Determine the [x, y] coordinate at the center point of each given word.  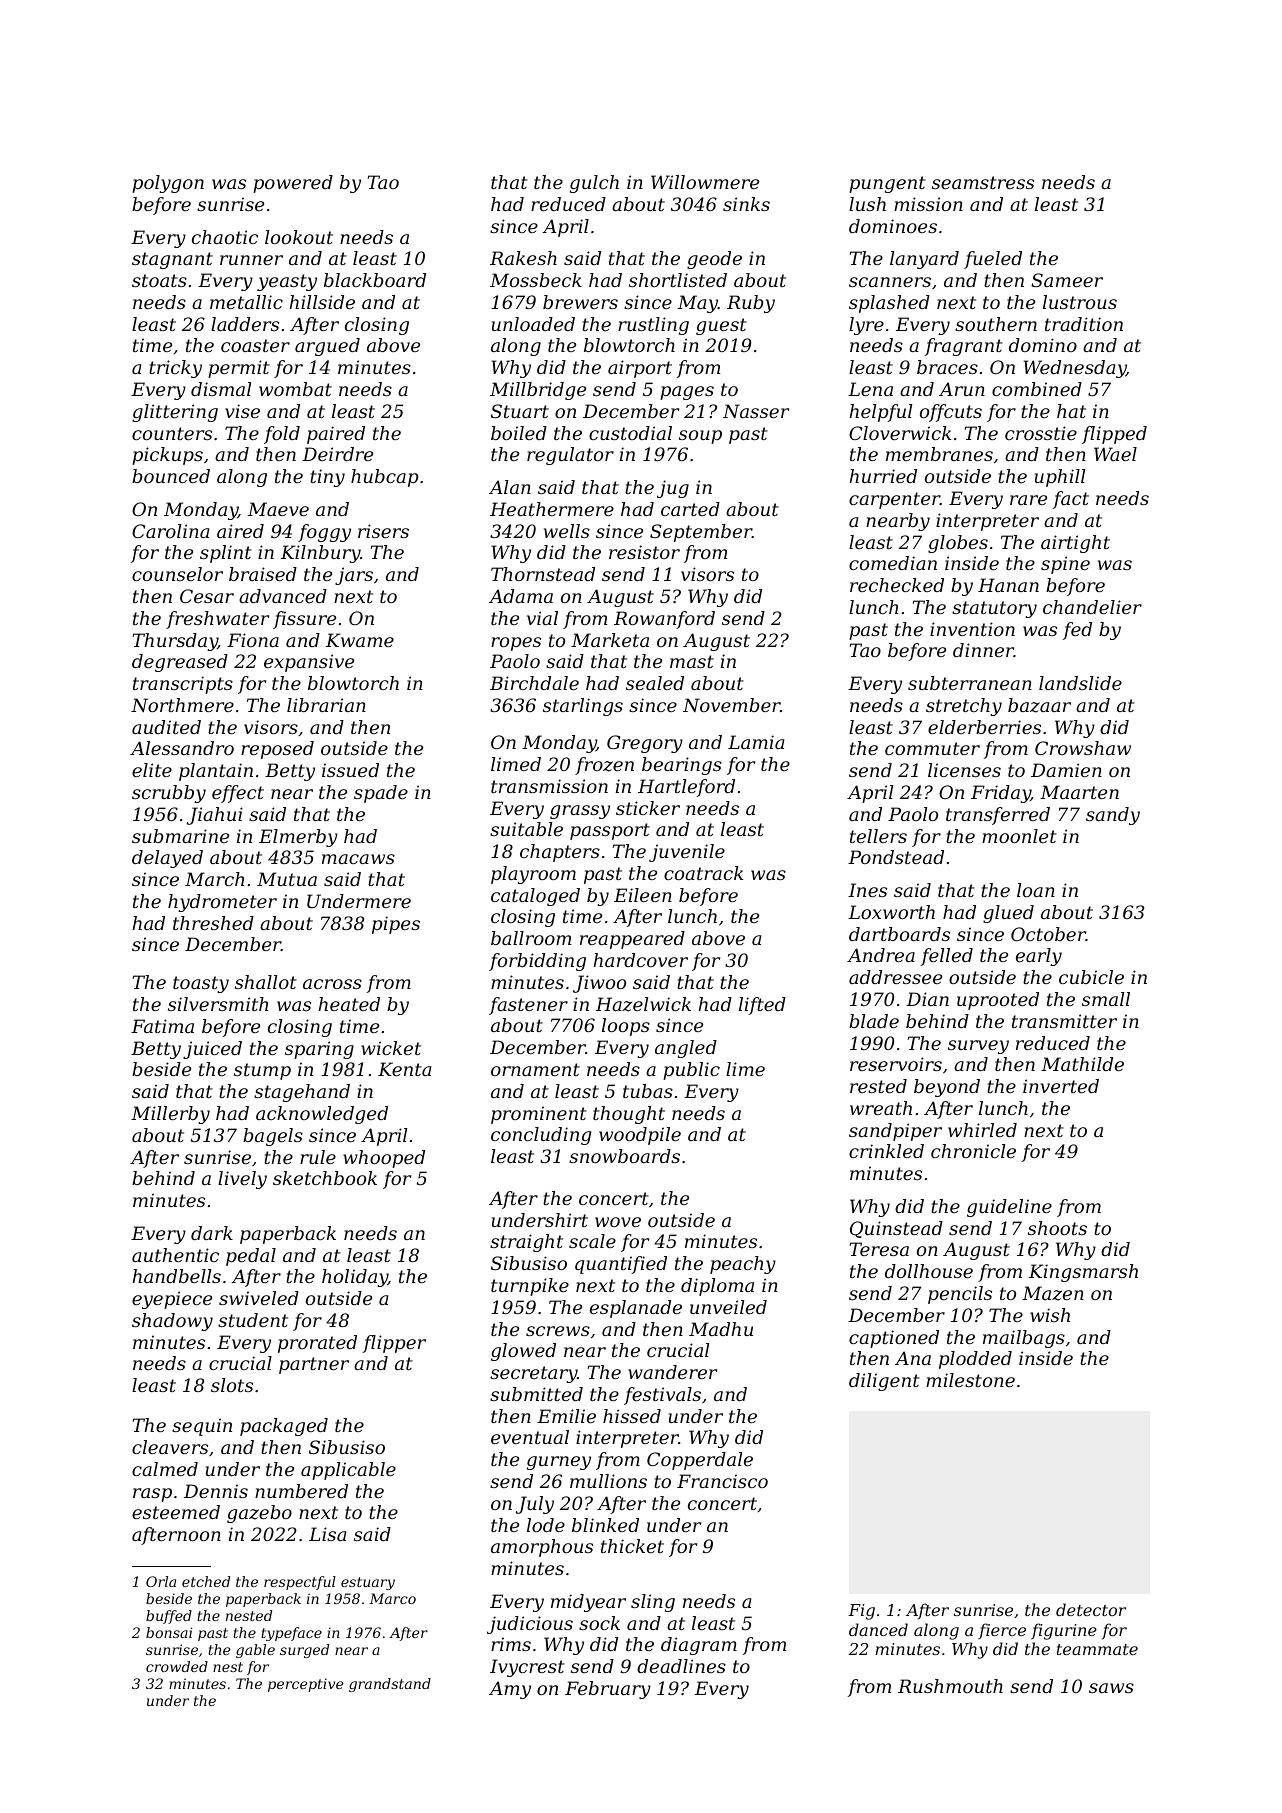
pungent [887, 184]
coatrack [703, 873]
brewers [580, 302]
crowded [177, 1666]
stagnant [172, 260]
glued [1008, 914]
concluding [541, 1136]
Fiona [253, 640]
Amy [510, 1690]
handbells [176, 1276]
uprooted [998, 1001]
